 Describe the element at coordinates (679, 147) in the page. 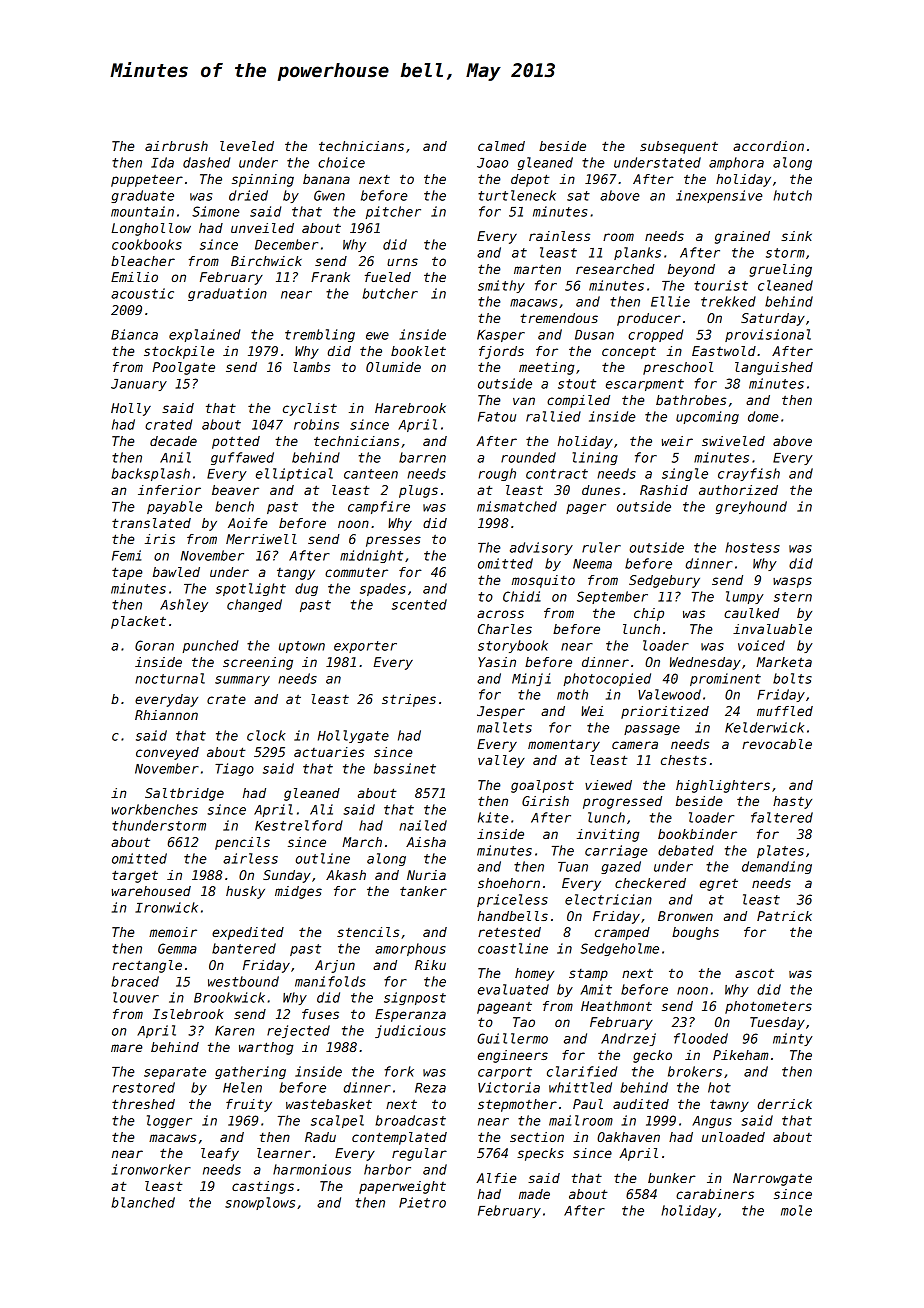

I see `subsequent` at that location.
